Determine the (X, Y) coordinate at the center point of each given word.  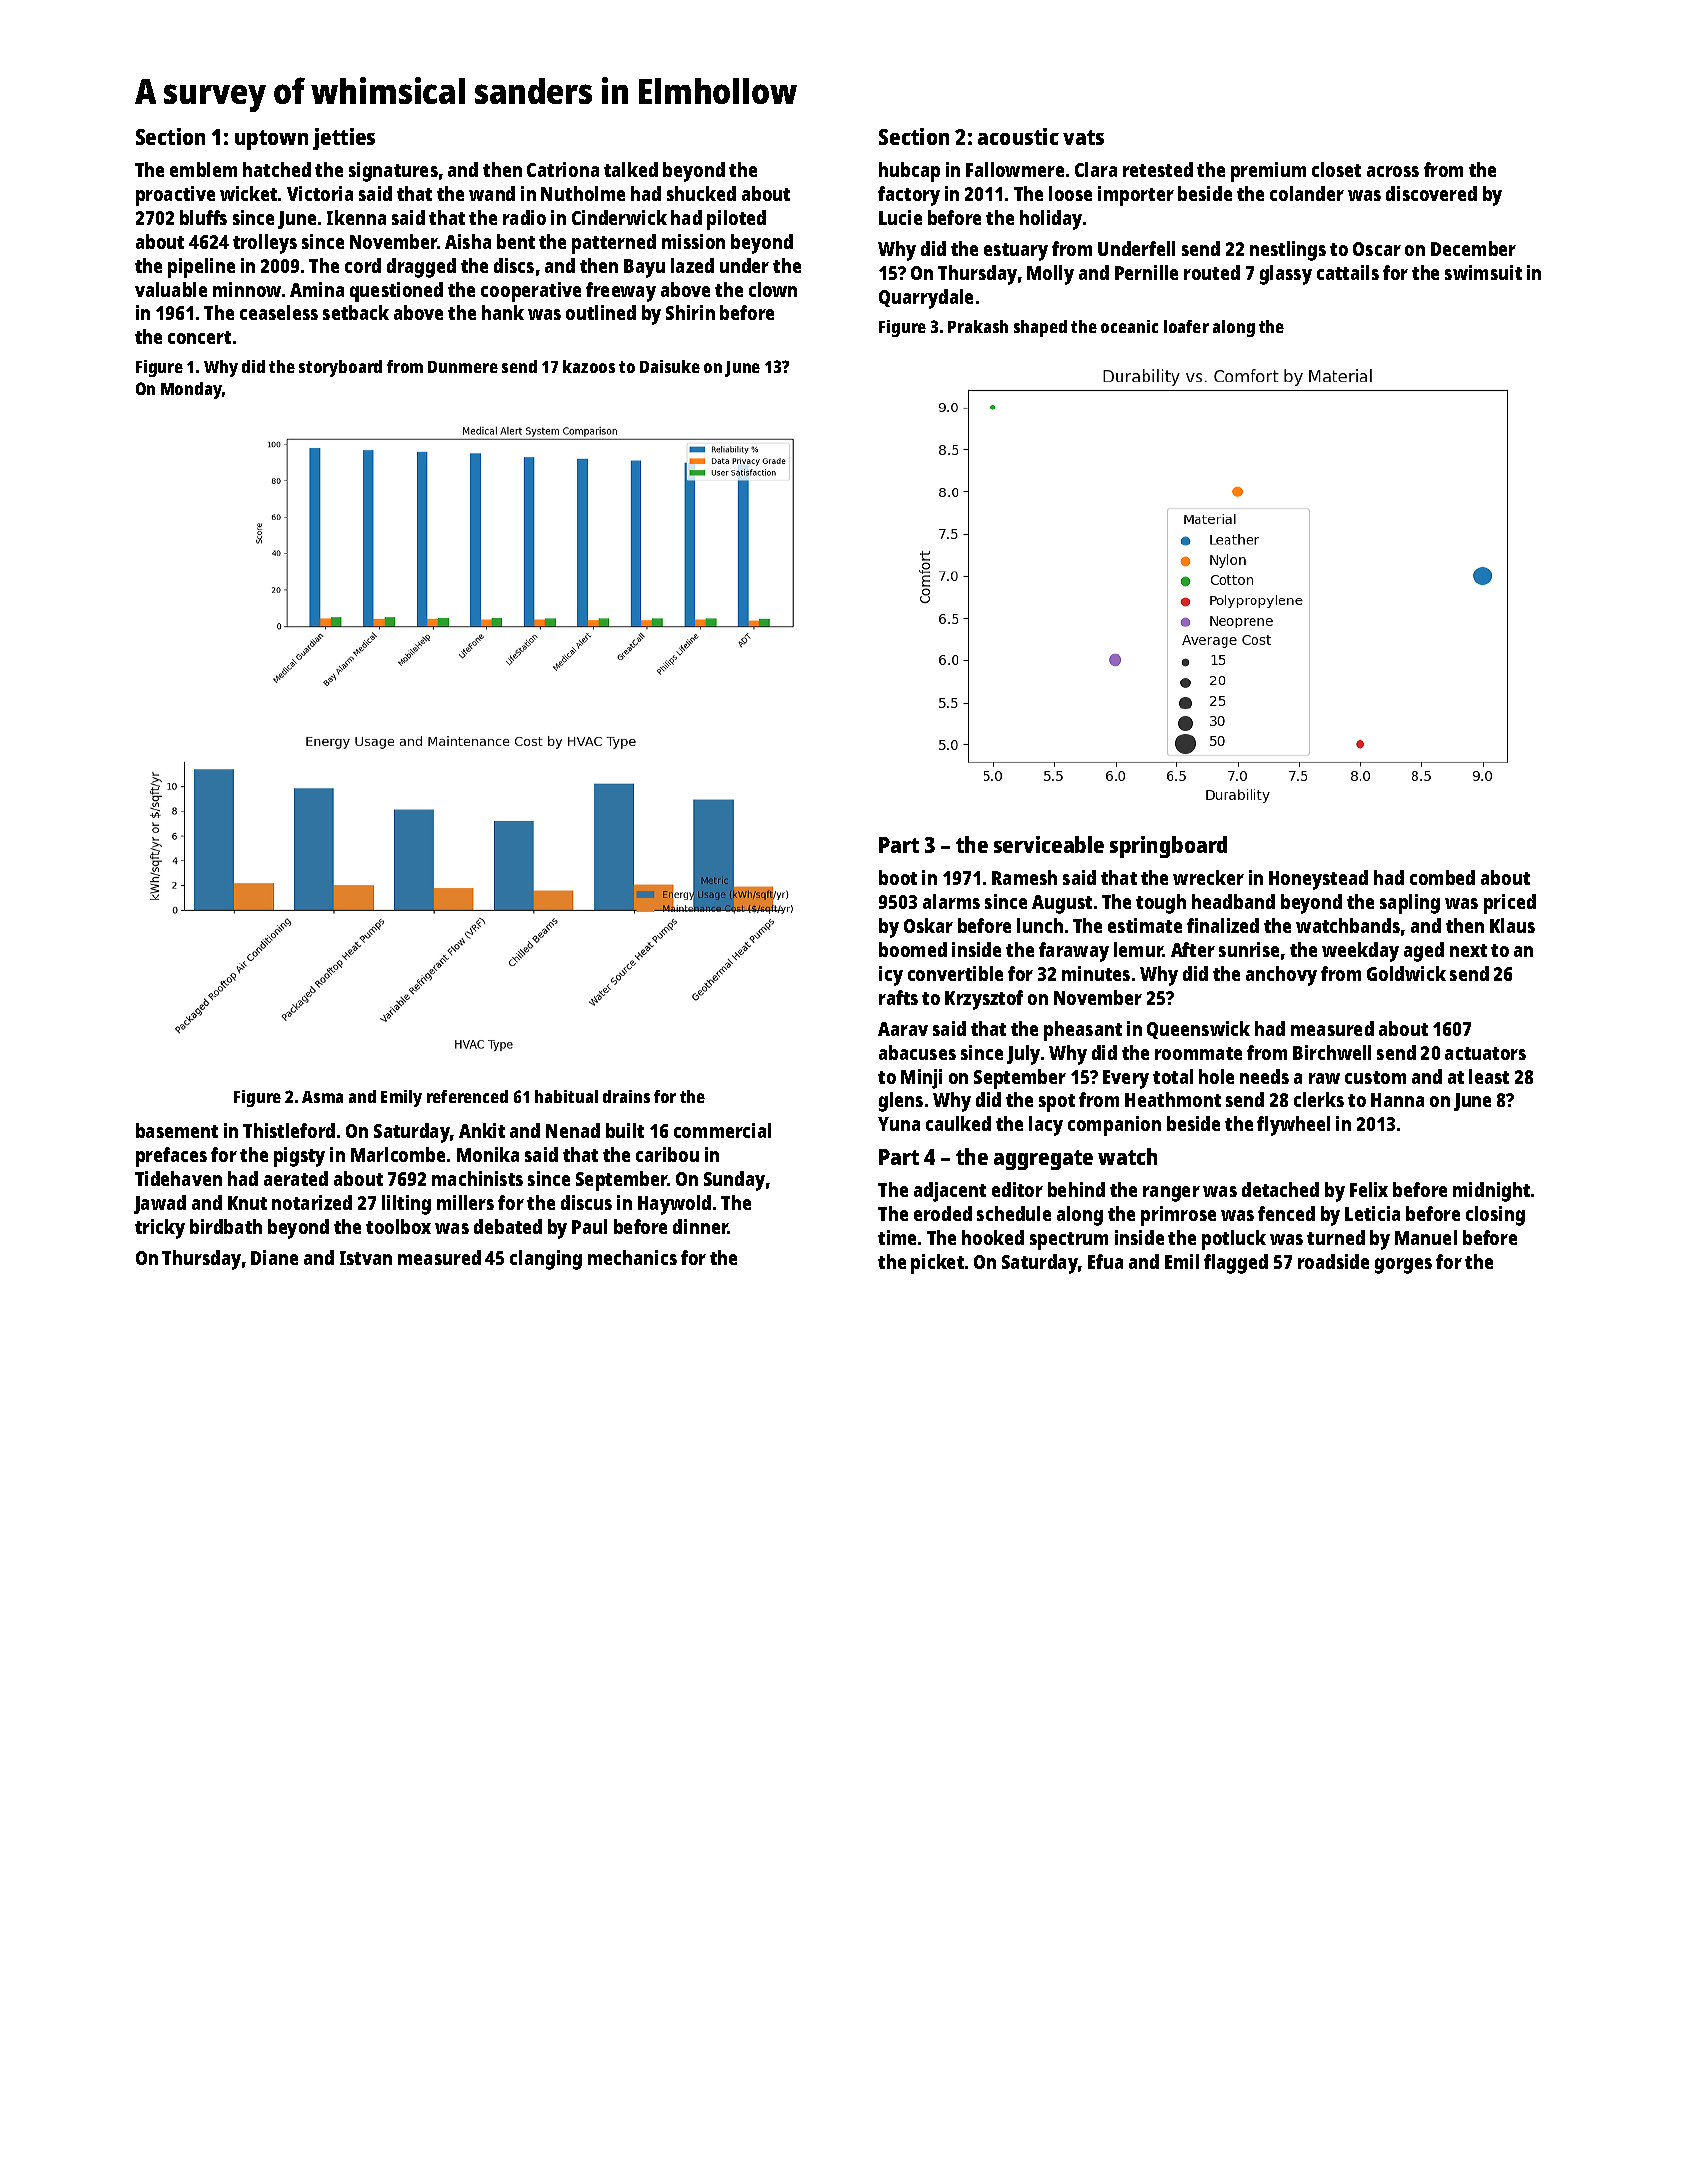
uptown (271, 140)
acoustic (1018, 136)
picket (937, 1264)
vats (1083, 137)
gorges (1403, 1266)
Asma (322, 1097)
